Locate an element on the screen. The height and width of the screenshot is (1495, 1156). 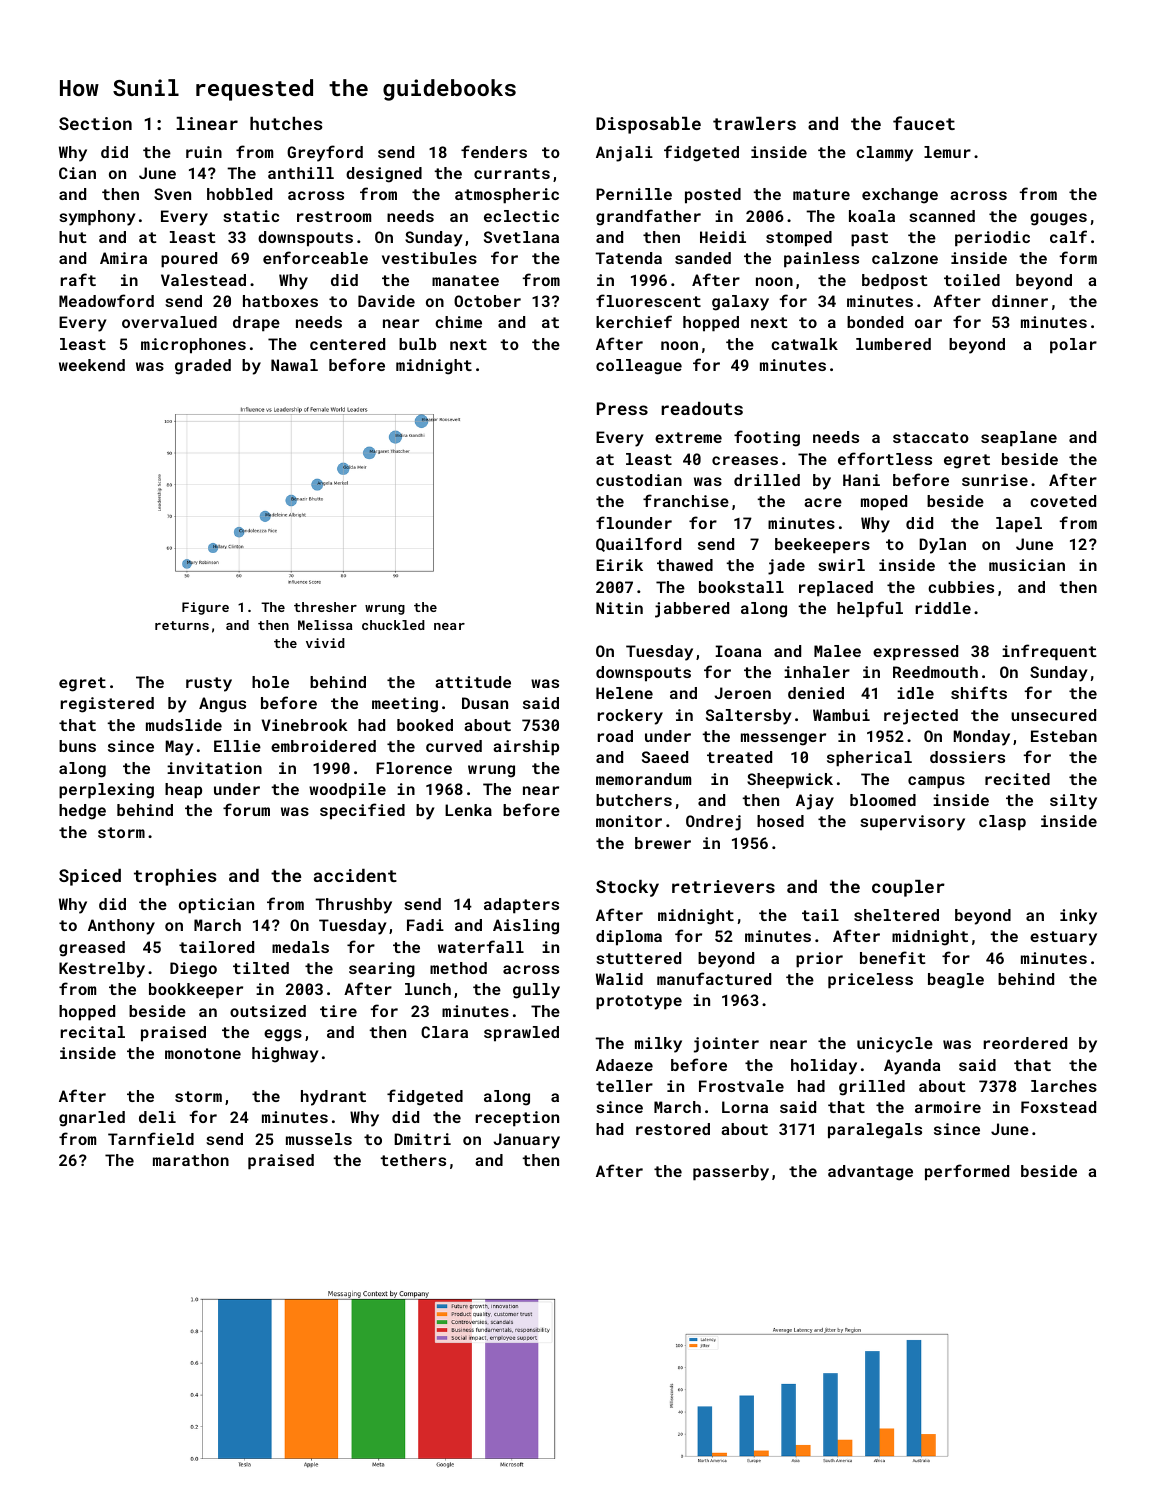
trawlers is located at coordinates (754, 123).
